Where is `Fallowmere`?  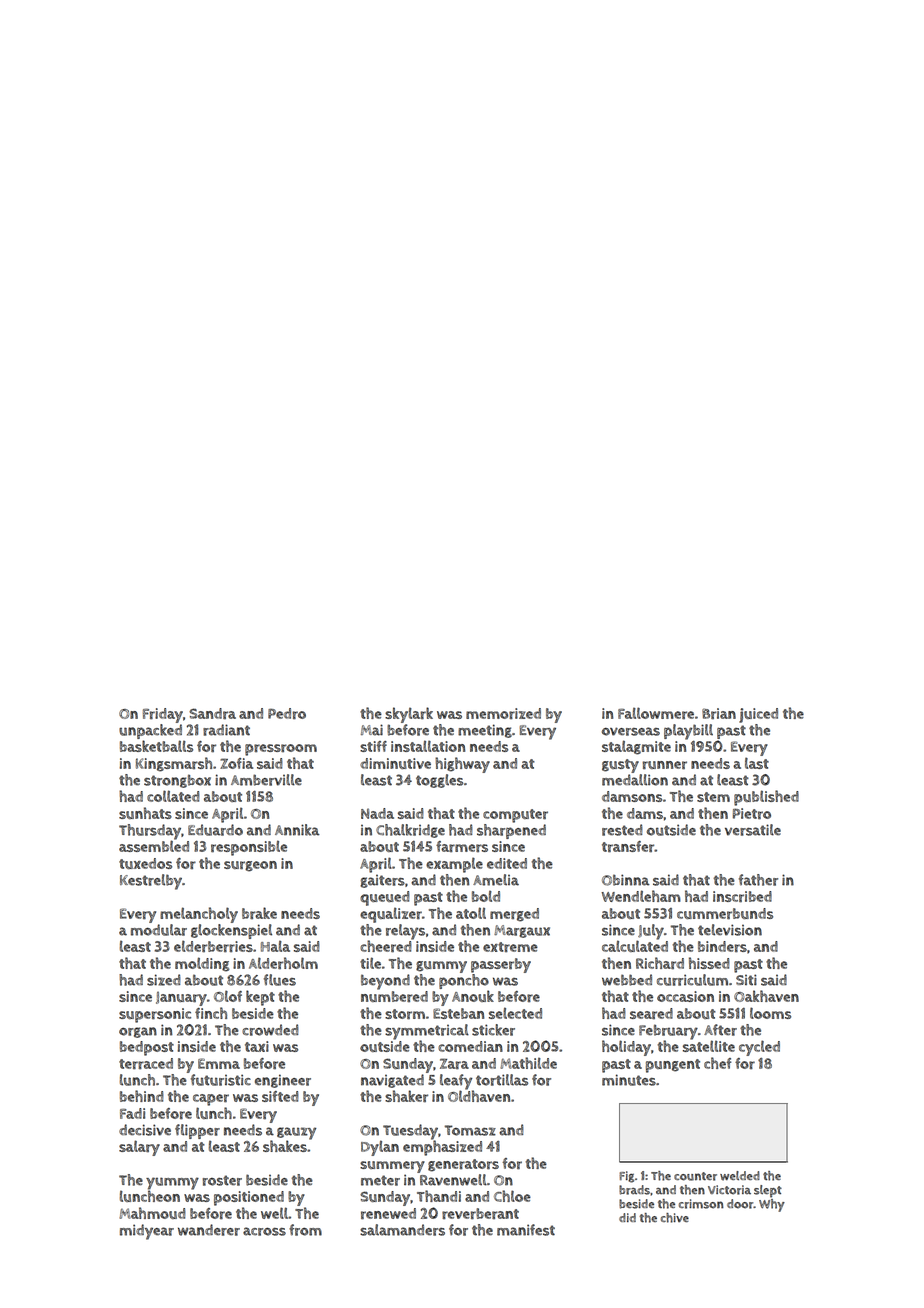 Fallowmere is located at coordinates (656, 713).
